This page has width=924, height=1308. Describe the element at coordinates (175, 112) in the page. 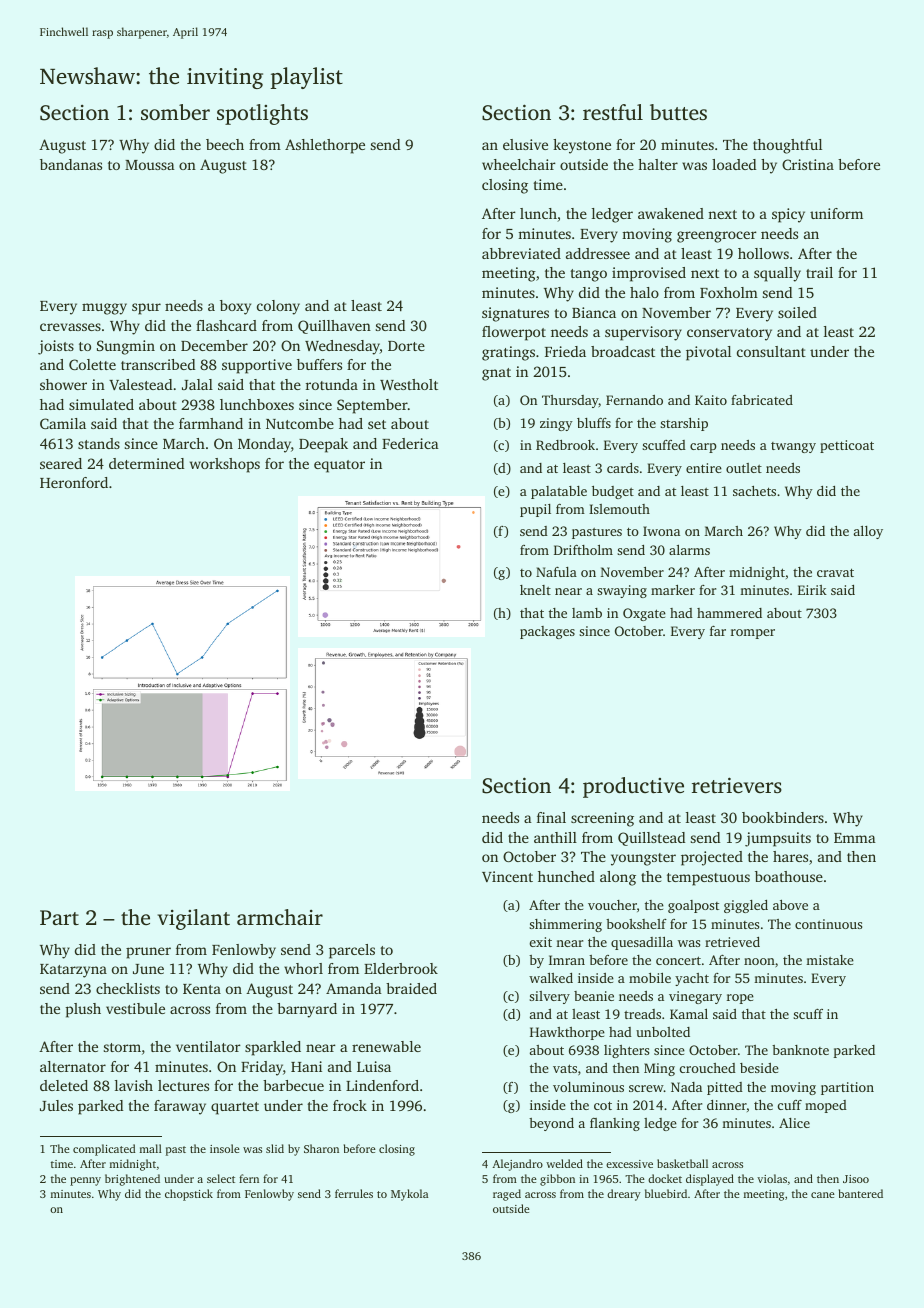

I see `somber` at that location.
